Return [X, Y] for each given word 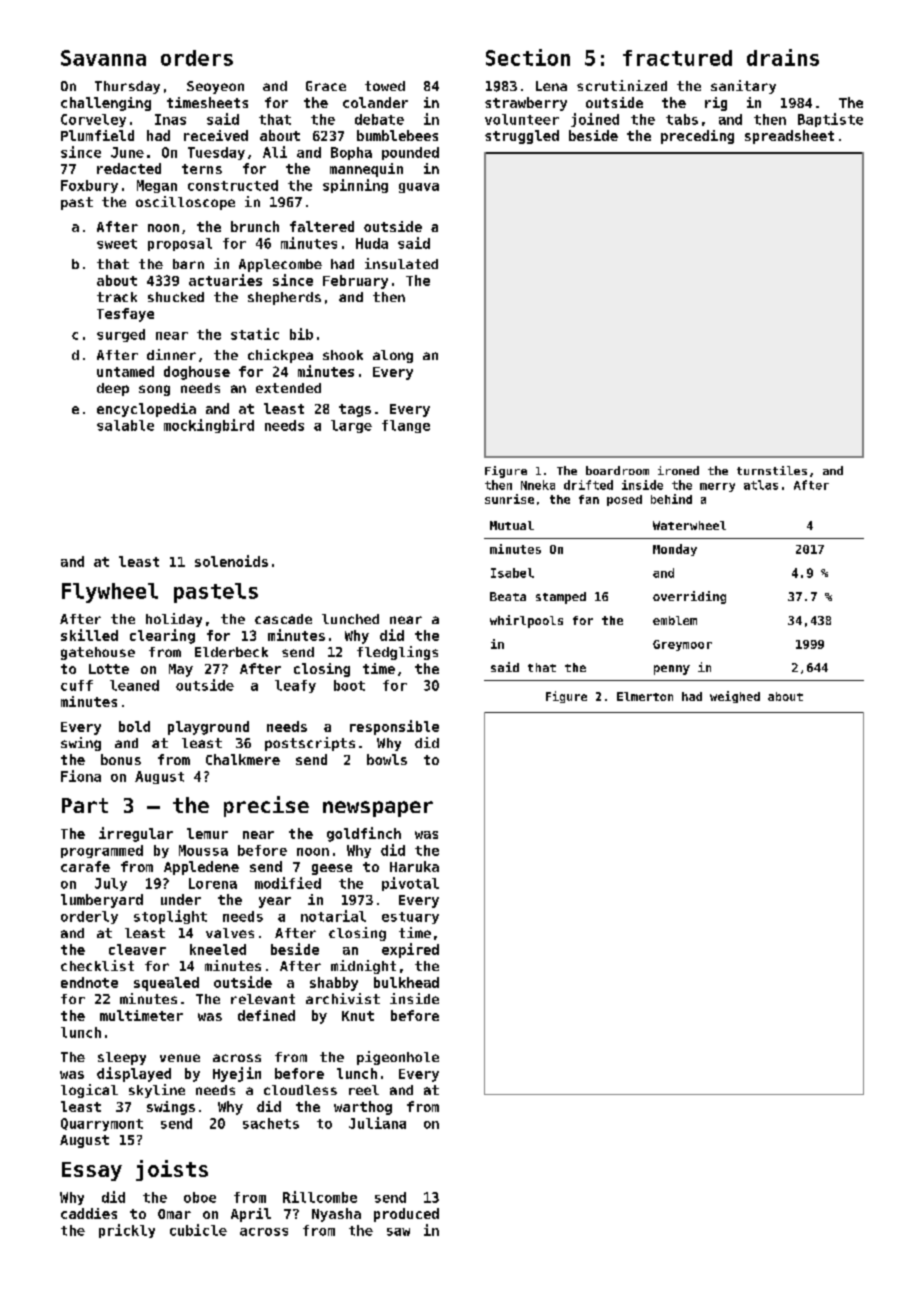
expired [410, 950]
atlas [761, 485]
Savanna [103, 58]
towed [385, 86]
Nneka [538, 485]
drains [783, 57]
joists [172, 1170]
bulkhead [406, 982]
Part [85, 805]
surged [121, 335]
